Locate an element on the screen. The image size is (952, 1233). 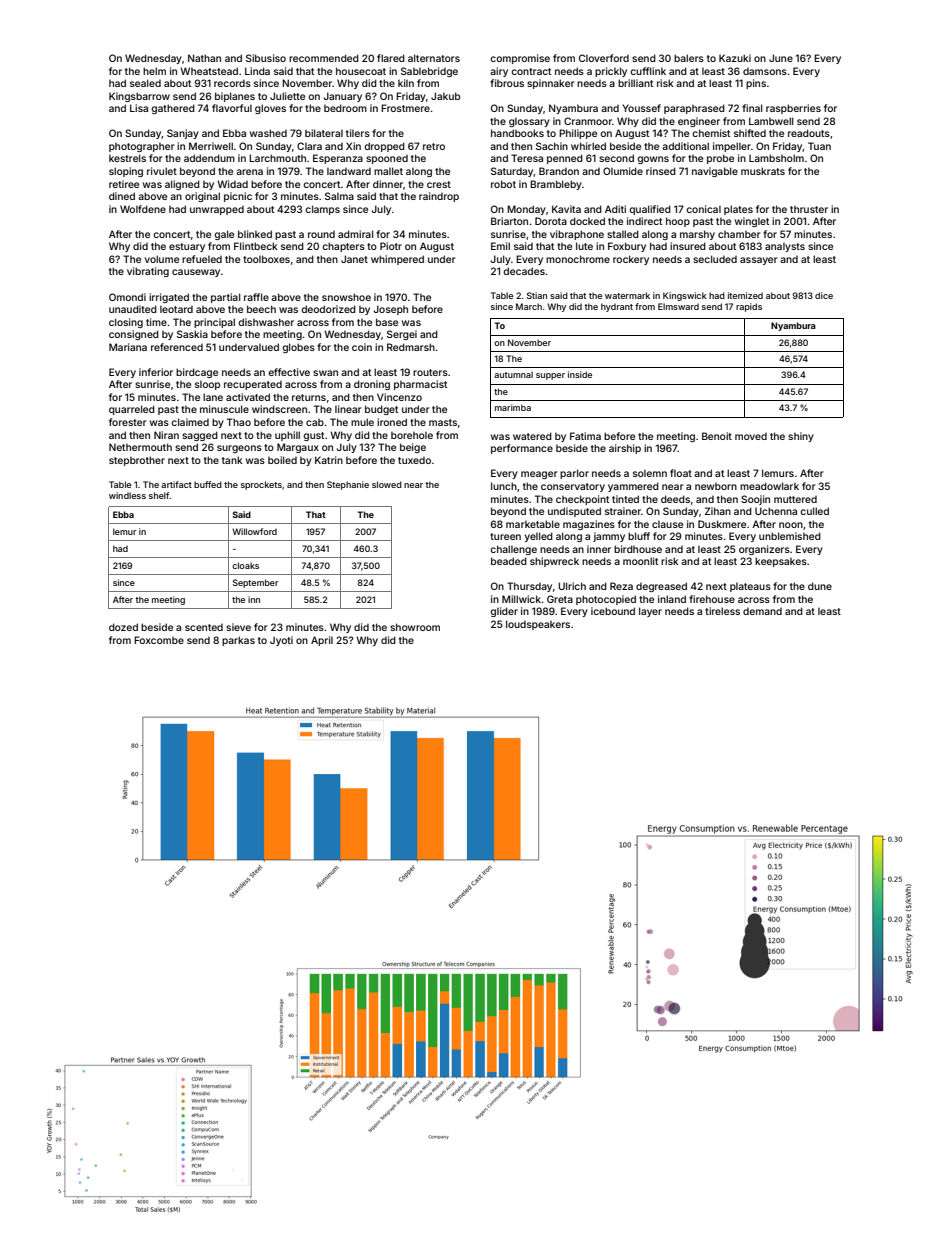
Kavita is located at coordinates (566, 209).
